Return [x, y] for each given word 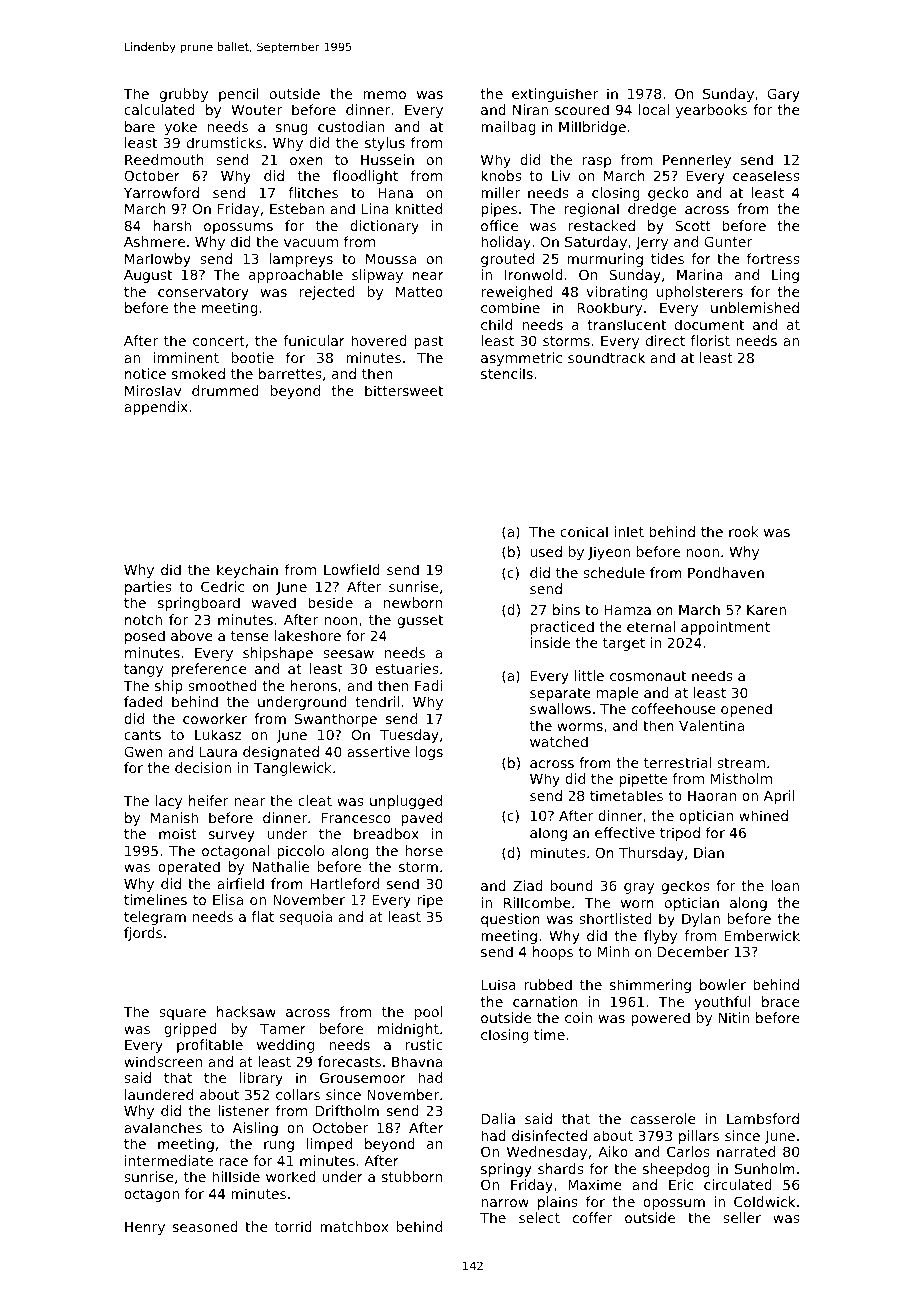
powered [660, 1019]
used [546, 551]
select [539, 1217]
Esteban [297, 208]
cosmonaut [648, 676]
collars [298, 1094]
